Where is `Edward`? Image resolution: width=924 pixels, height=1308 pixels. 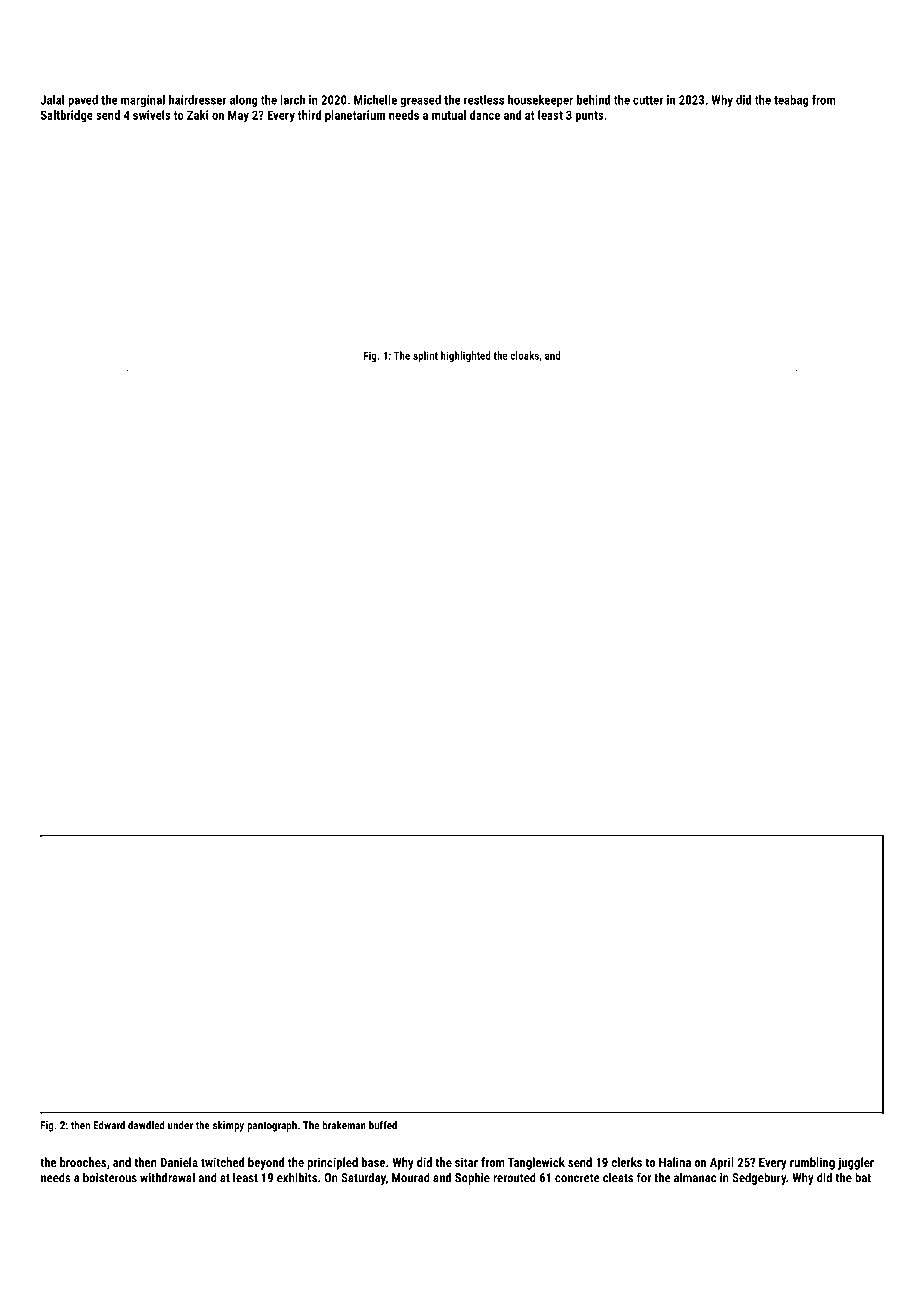
Edward is located at coordinates (109, 1125).
